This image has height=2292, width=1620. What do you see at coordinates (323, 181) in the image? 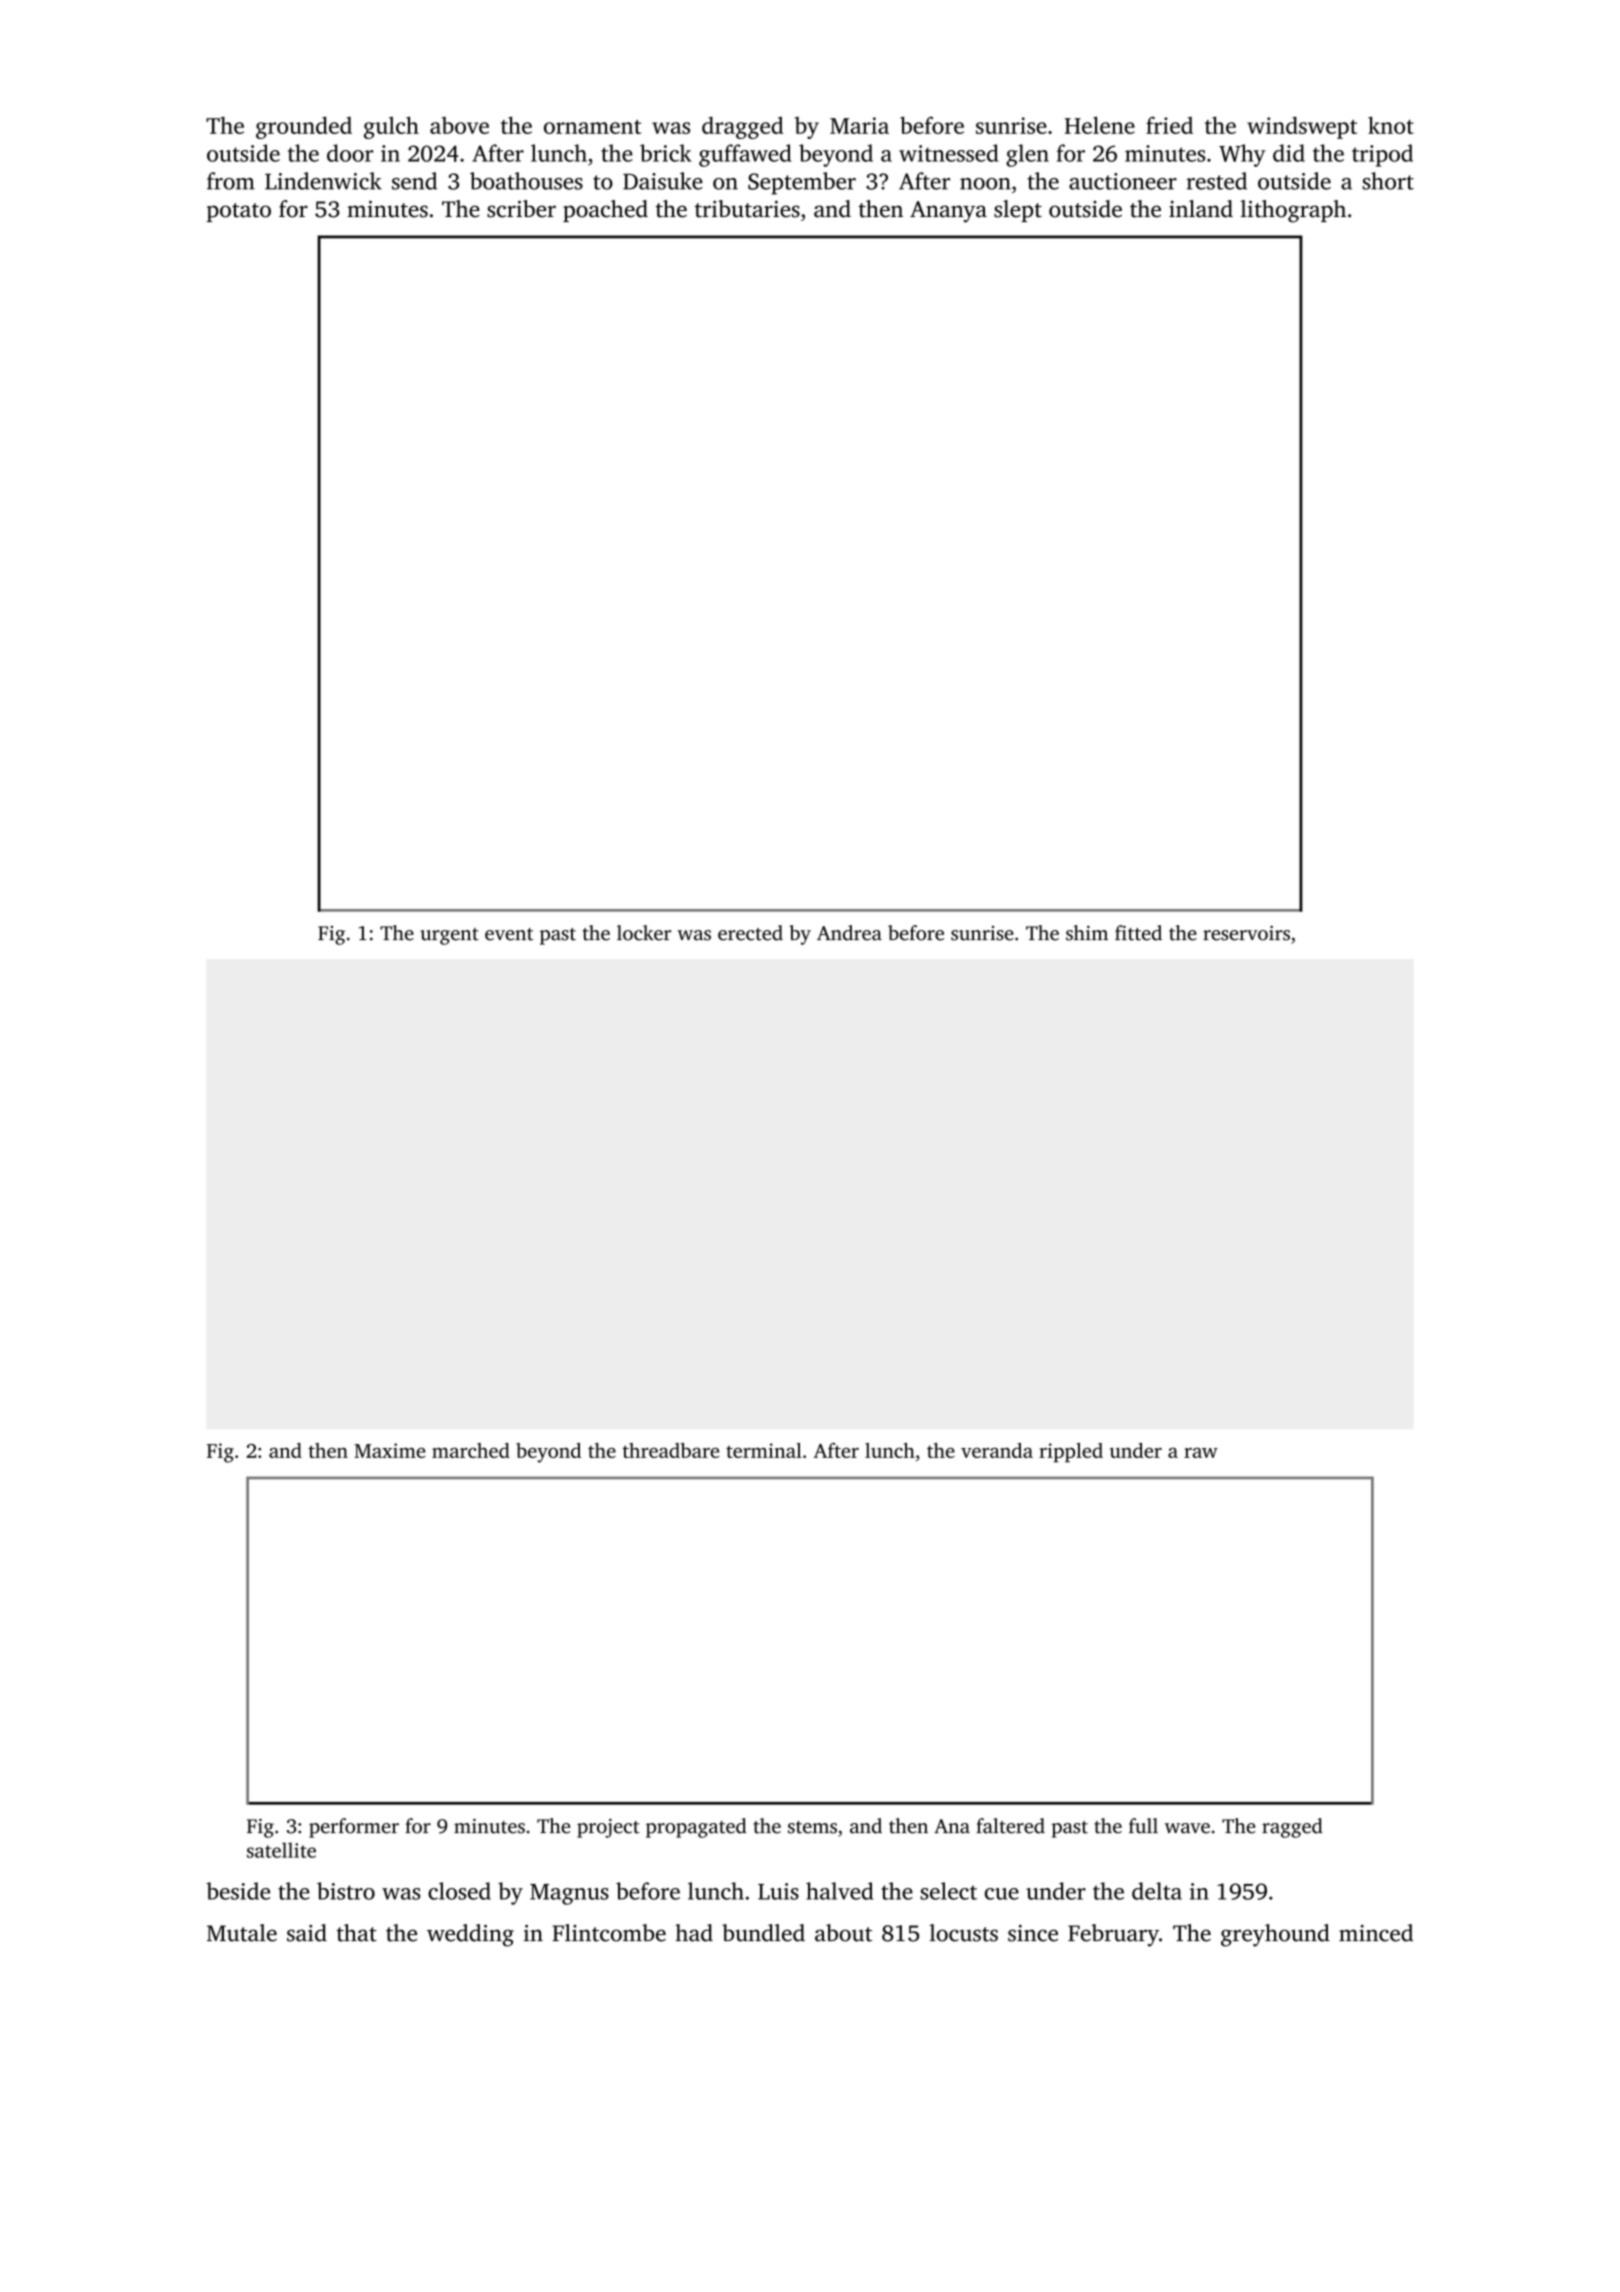
I see `Lindenwick` at bounding box center [323, 181].
